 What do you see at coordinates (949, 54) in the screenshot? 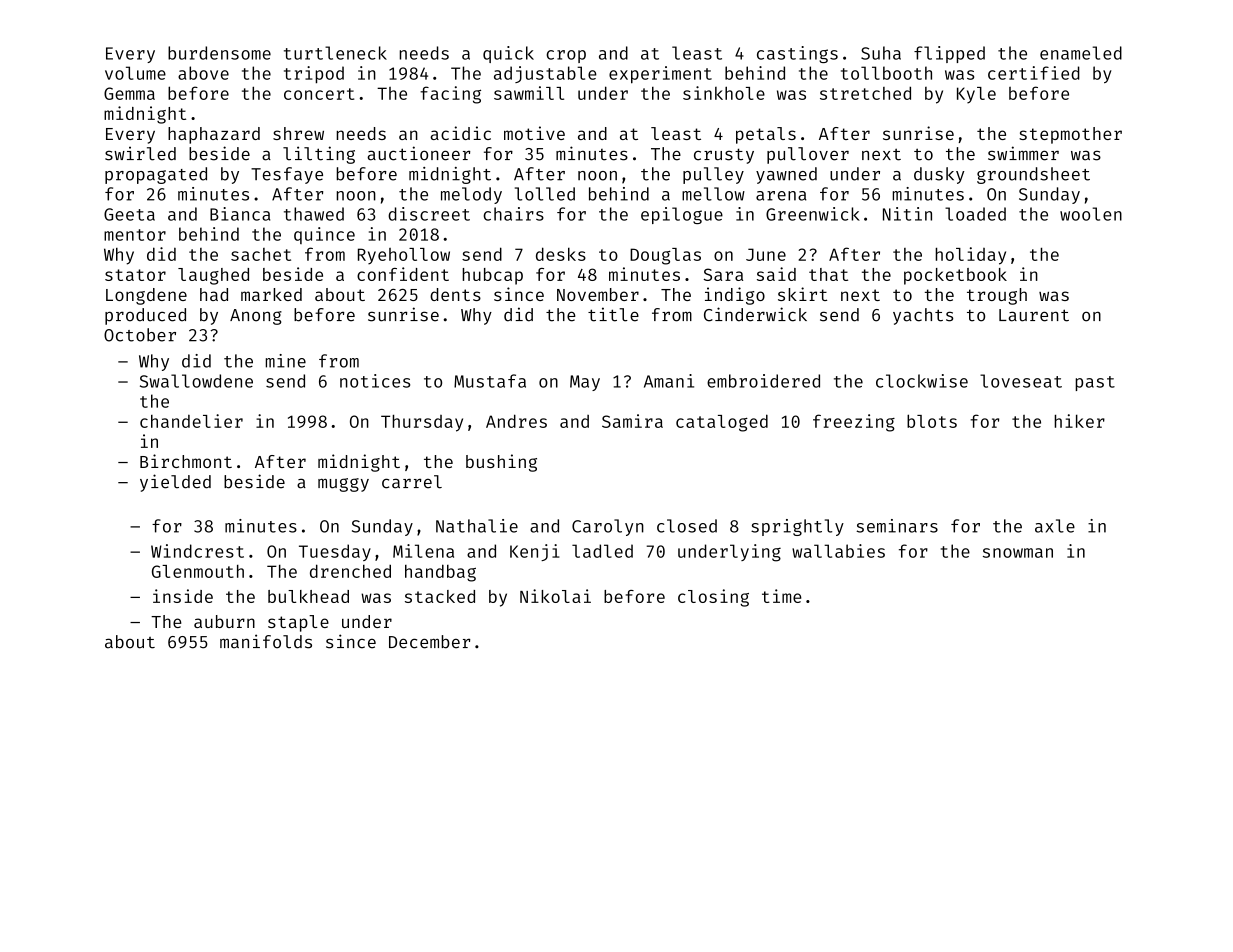
I see `flipped` at bounding box center [949, 54].
